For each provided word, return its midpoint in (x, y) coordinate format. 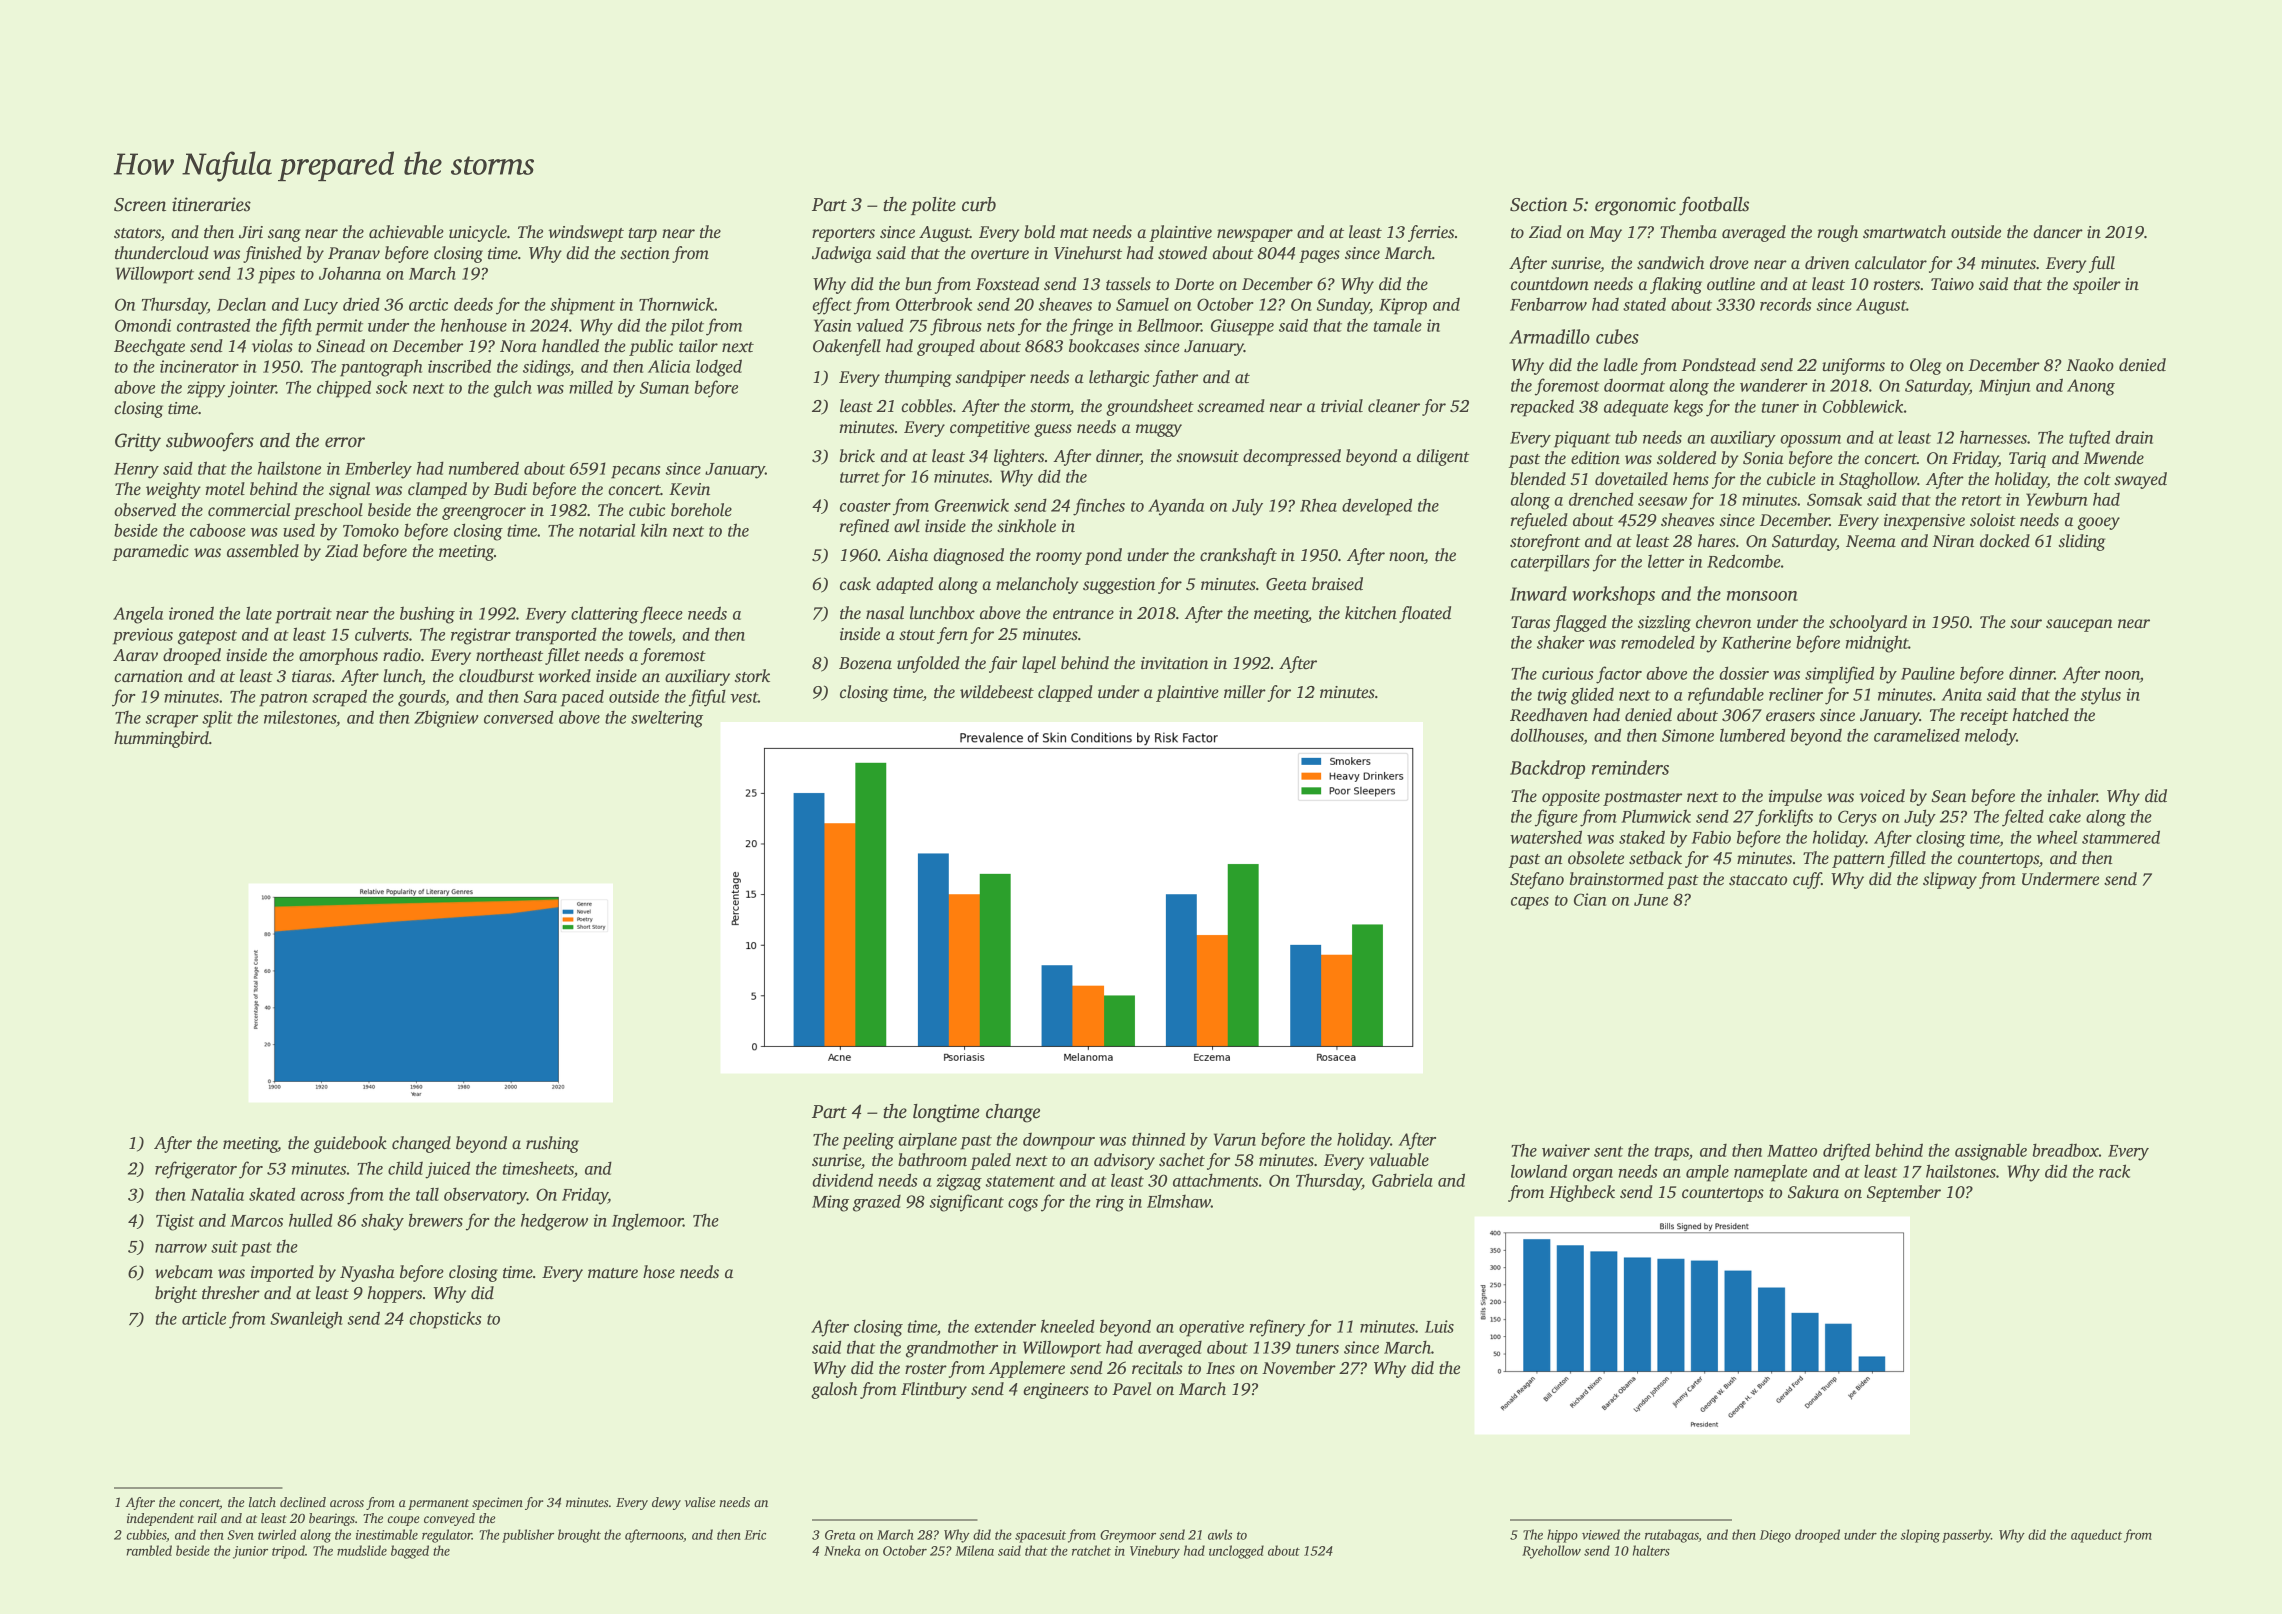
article (204, 1318)
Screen (140, 205)
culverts (382, 634)
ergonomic (1635, 206)
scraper (172, 721)
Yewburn (2056, 499)
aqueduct (2096, 1536)
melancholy (1037, 585)
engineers (1056, 1391)
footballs (1714, 206)
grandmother (952, 1349)
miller (1245, 692)
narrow (181, 1248)
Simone (1688, 735)
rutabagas (1672, 1536)
